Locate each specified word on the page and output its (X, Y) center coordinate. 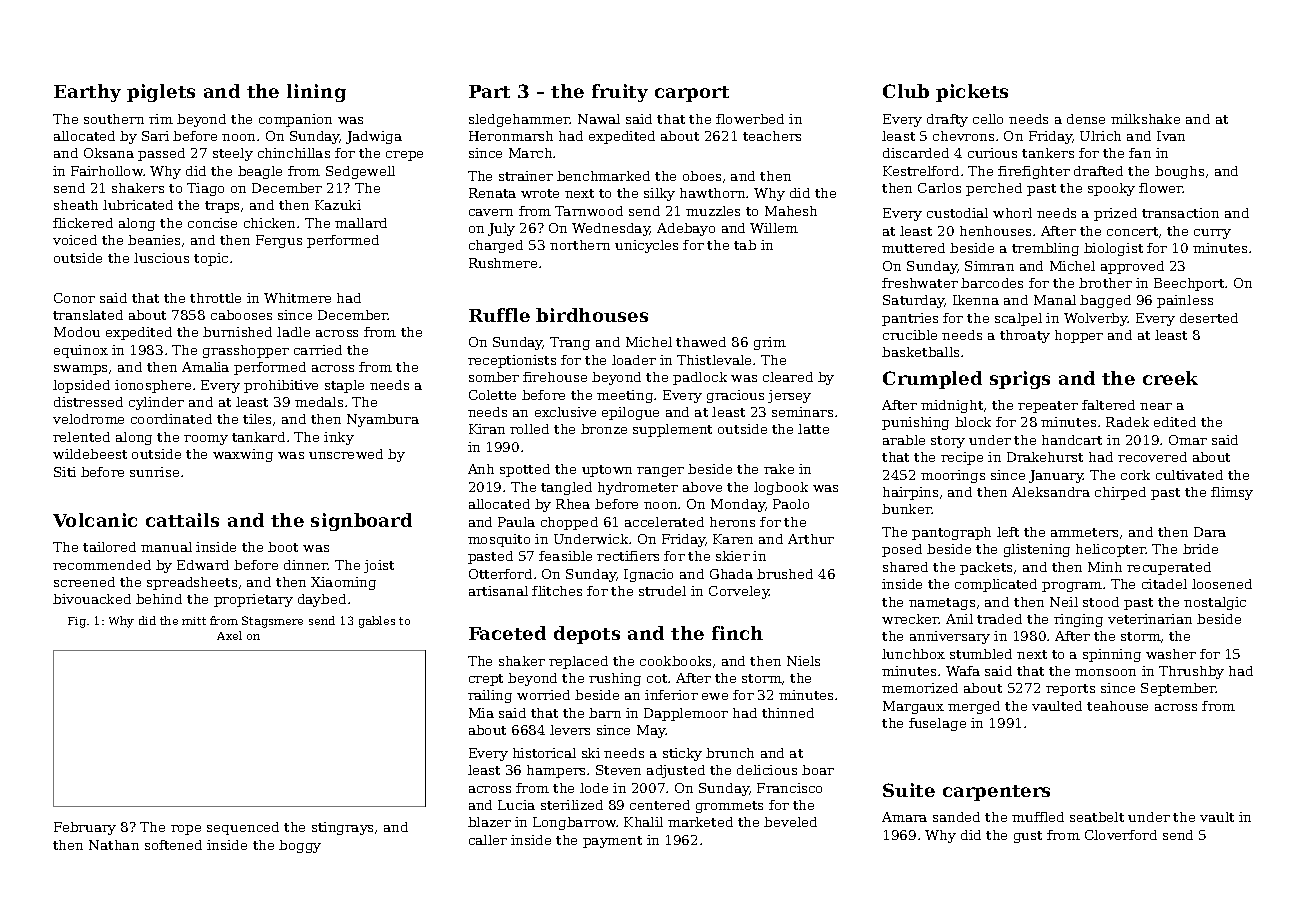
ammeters (1084, 532)
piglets (161, 93)
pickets (972, 93)
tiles (257, 419)
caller (488, 840)
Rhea (573, 504)
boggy (300, 846)
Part (489, 91)
